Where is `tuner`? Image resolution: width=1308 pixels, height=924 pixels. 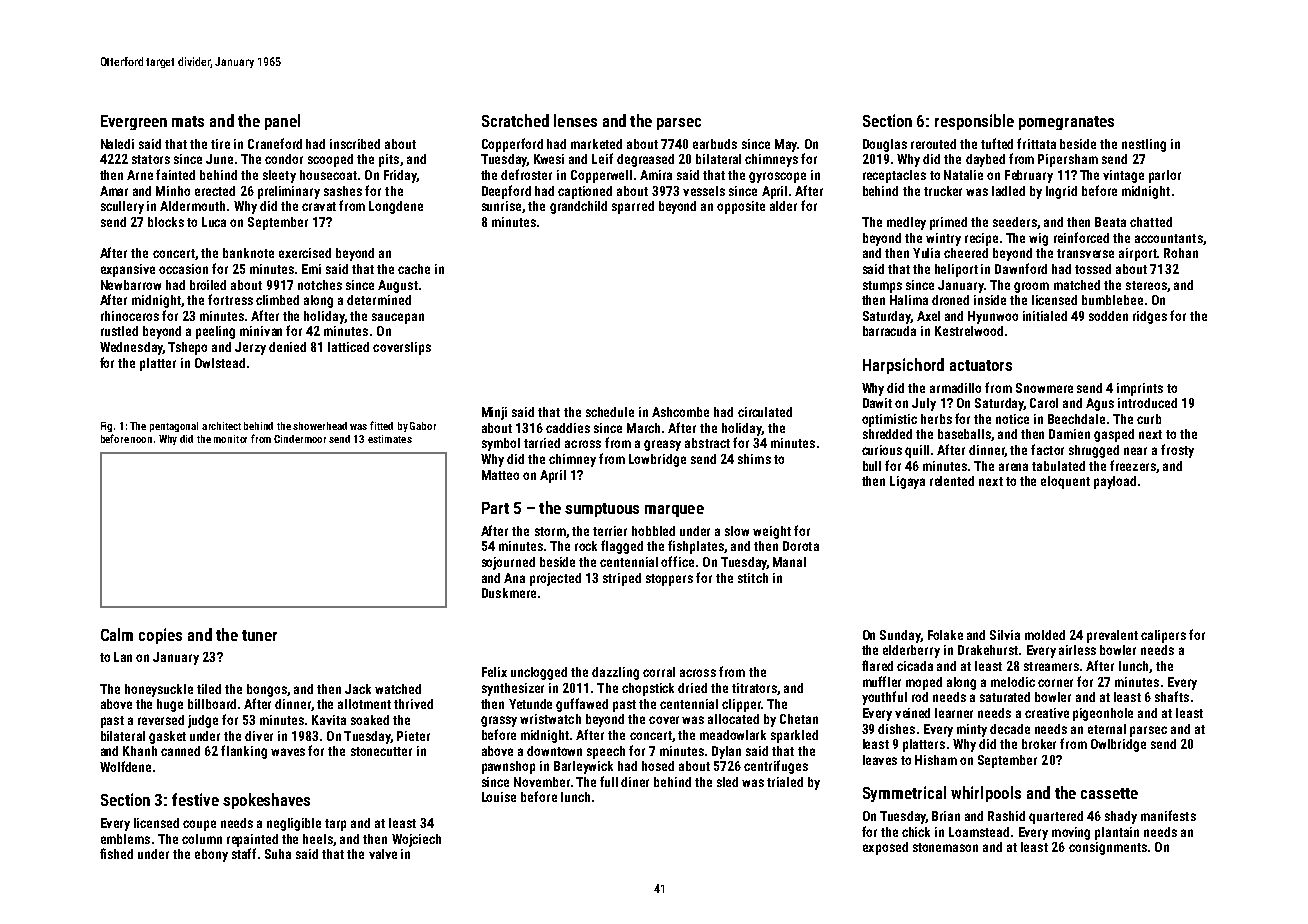 tuner is located at coordinates (259, 635).
